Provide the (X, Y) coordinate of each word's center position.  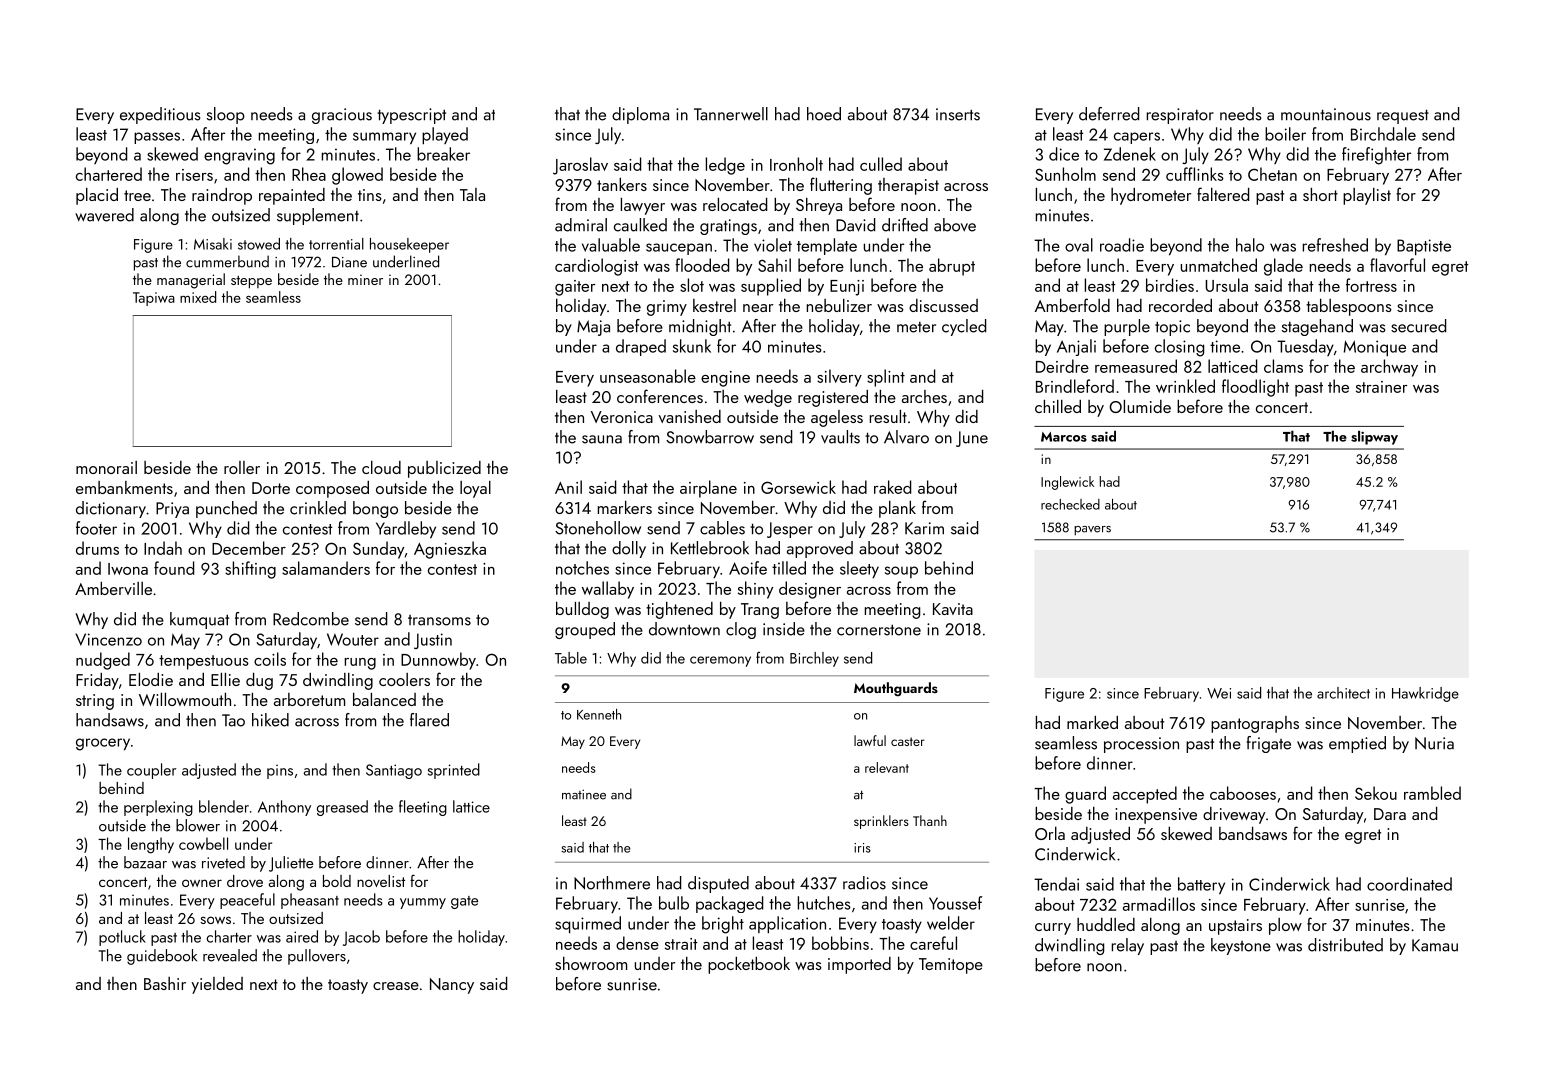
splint (886, 378)
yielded (217, 985)
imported (859, 965)
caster (908, 741)
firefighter (1376, 156)
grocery (103, 744)
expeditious (160, 115)
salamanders (326, 568)
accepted (1145, 795)
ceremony (720, 661)
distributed (1345, 945)
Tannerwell (731, 114)
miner (365, 279)
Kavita (953, 609)
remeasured (1136, 366)
